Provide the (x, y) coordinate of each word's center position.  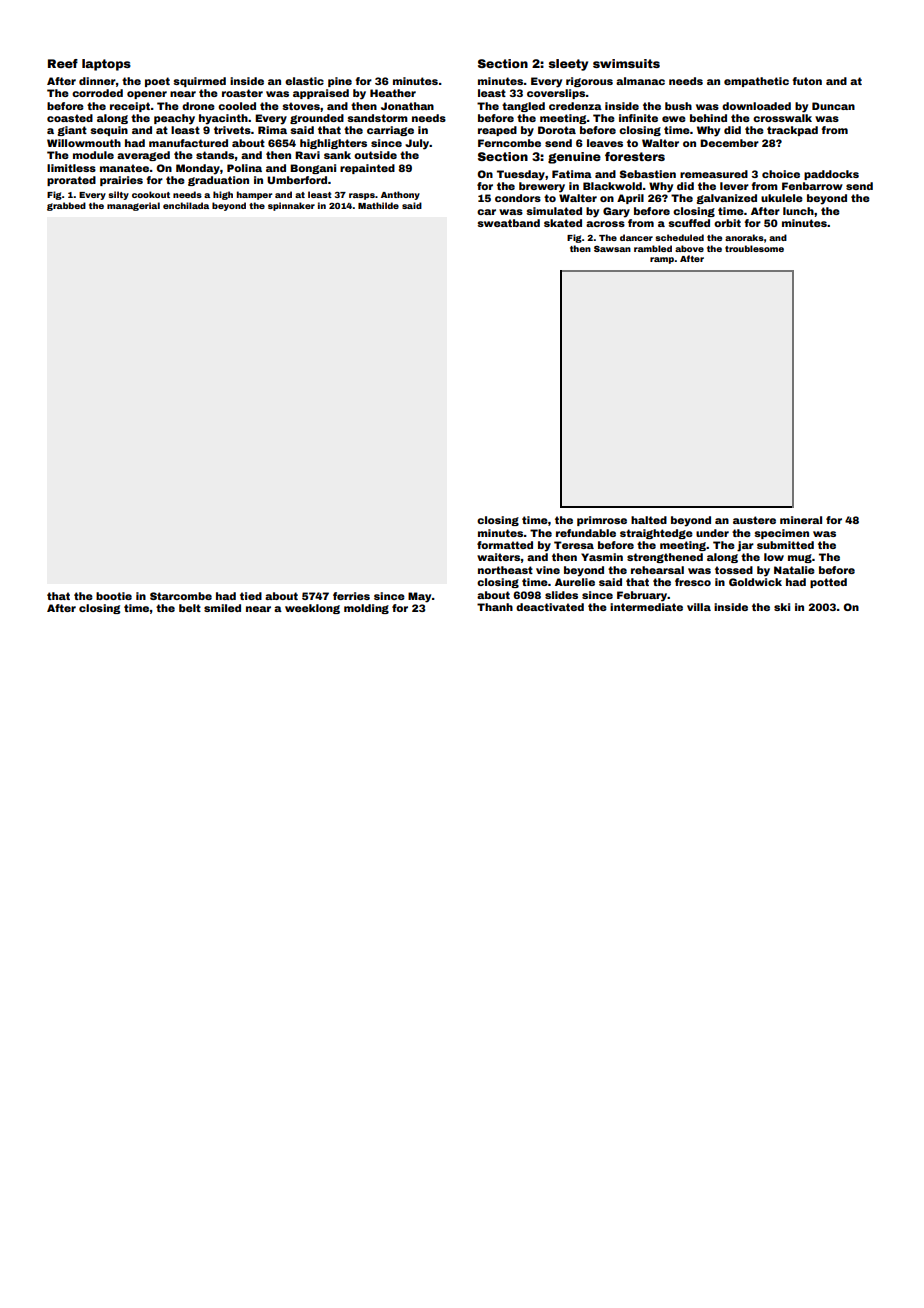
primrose (602, 521)
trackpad (792, 131)
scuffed (689, 223)
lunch (798, 211)
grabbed (66, 206)
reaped (497, 131)
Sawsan (612, 249)
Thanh (495, 607)
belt (190, 608)
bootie (114, 596)
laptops (106, 65)
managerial (133, 206)
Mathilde (378, 205)
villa (699, 607)
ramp (662, 260)
